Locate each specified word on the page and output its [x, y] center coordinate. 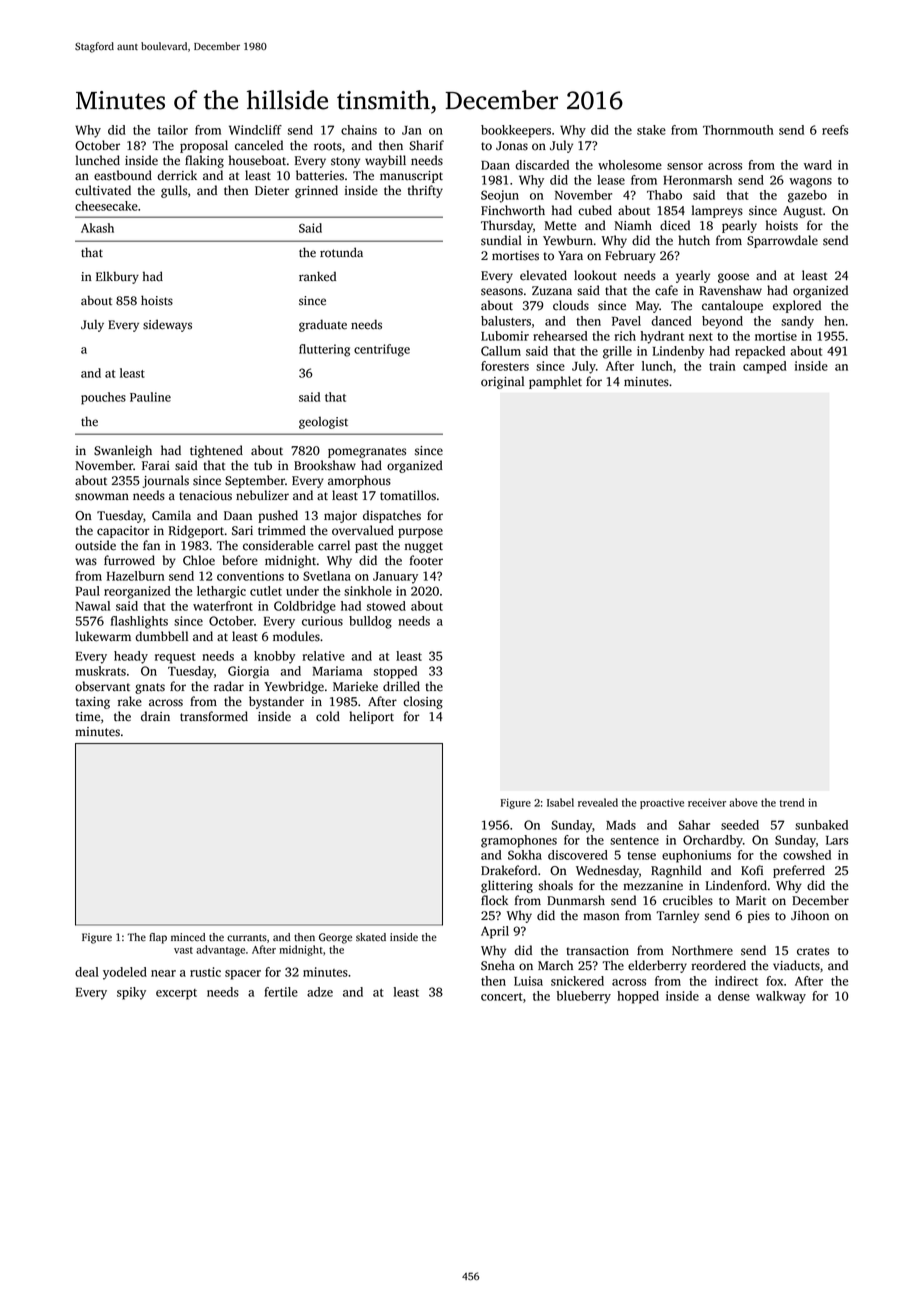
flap [158, 938]
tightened [216, 451]
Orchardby [713, 841]
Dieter [272, 191]
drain [155, 716]
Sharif [426, 145]
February [630, 256]
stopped [395, 672]
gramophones [519, 841]
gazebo [807, 196]
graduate [323, 325]
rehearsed [560, 336]
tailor [173, 130]
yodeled [125, 973]
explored [797, 306]
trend [791, 802]
